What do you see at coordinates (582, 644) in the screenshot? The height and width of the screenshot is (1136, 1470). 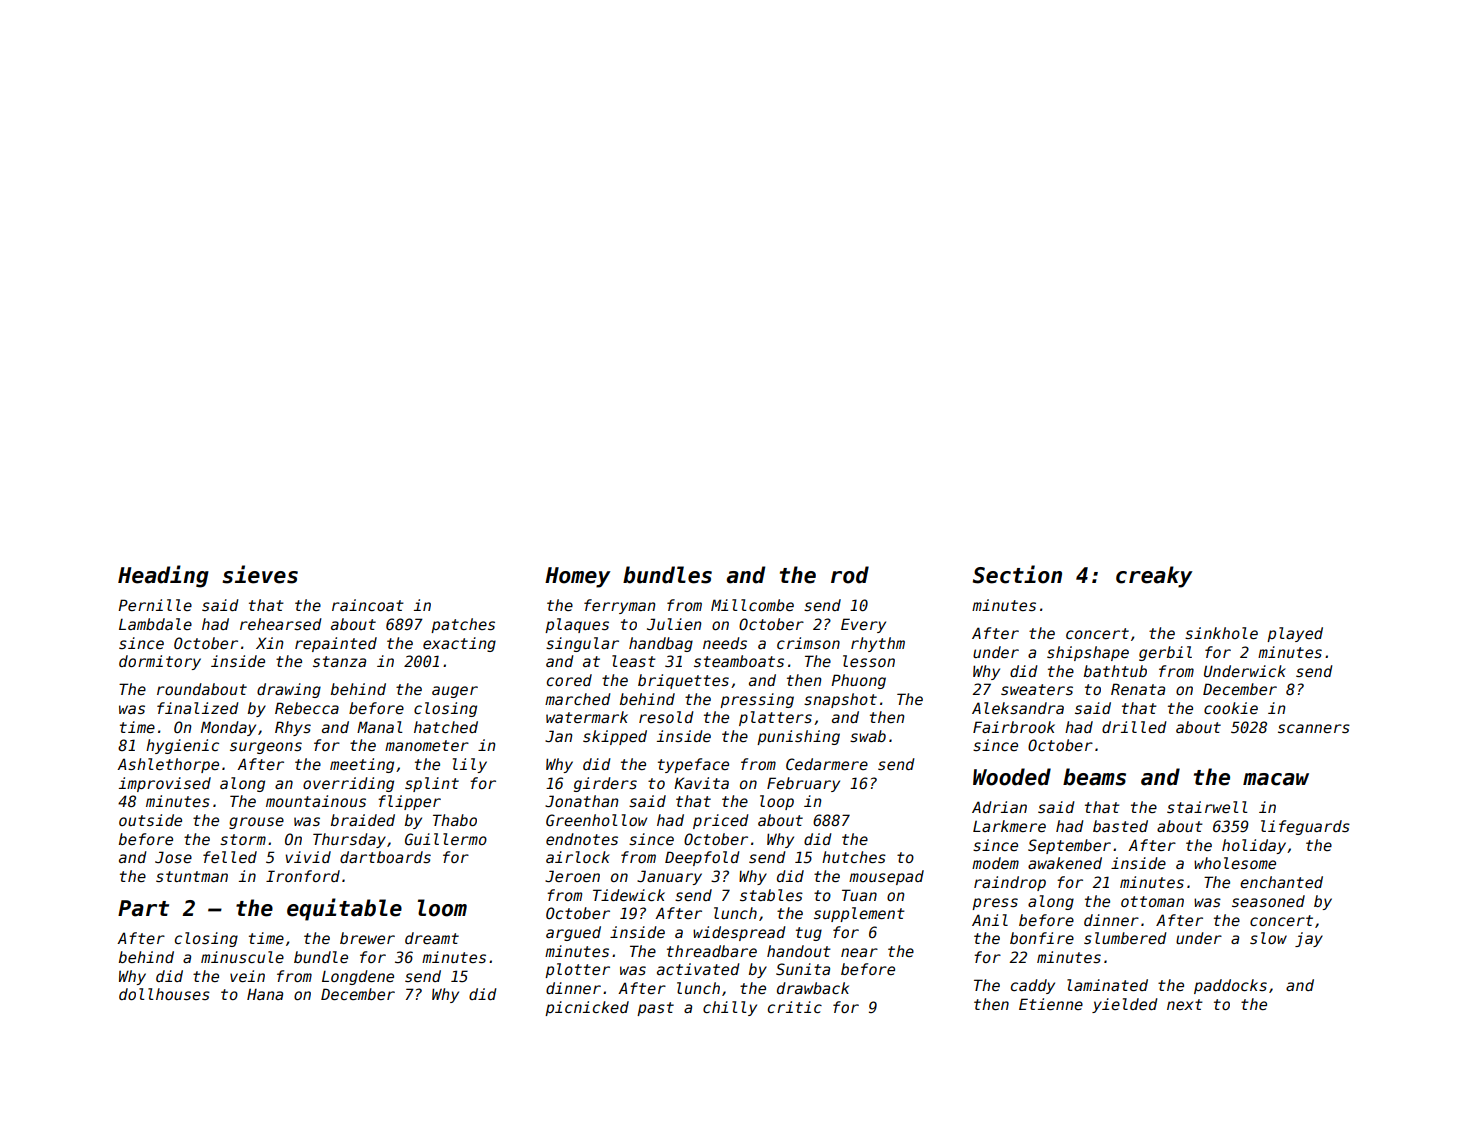 I see `singular` at bounding box center [582, 644].
